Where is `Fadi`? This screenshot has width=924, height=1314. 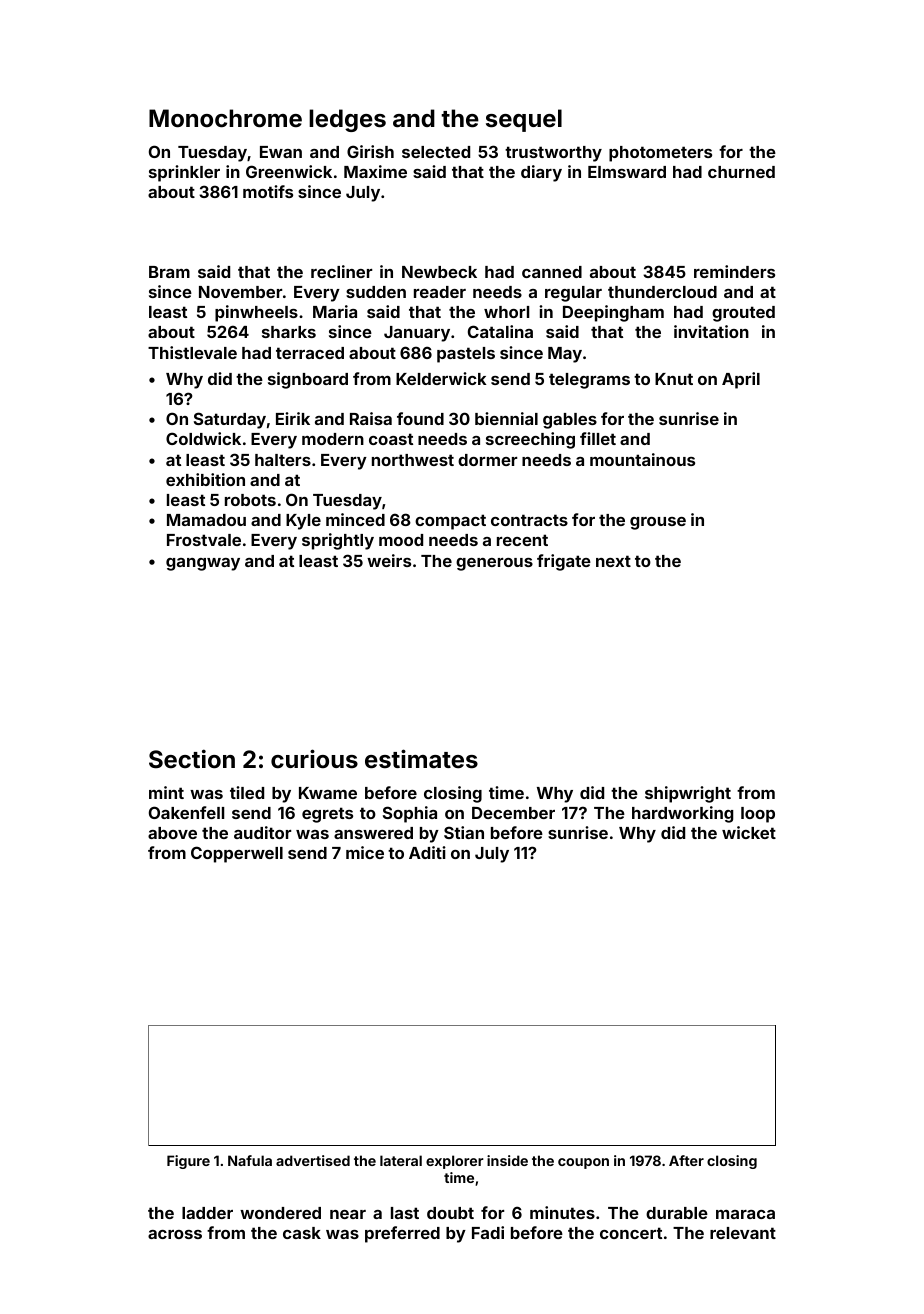
Fadi is located at coordinates (488, 1232).
